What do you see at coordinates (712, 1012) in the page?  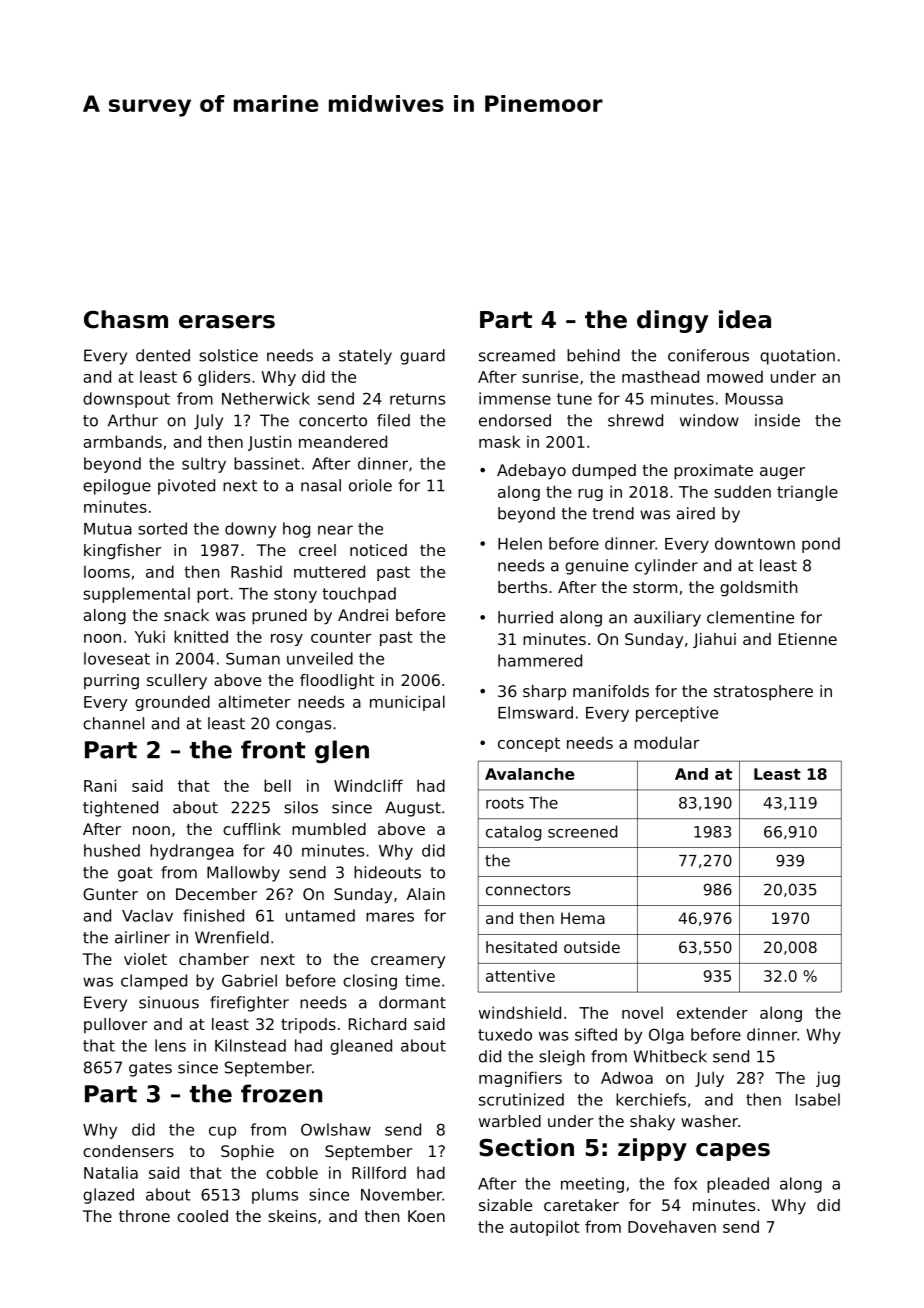 I see `extender` at bounding box center [712, 1012].
